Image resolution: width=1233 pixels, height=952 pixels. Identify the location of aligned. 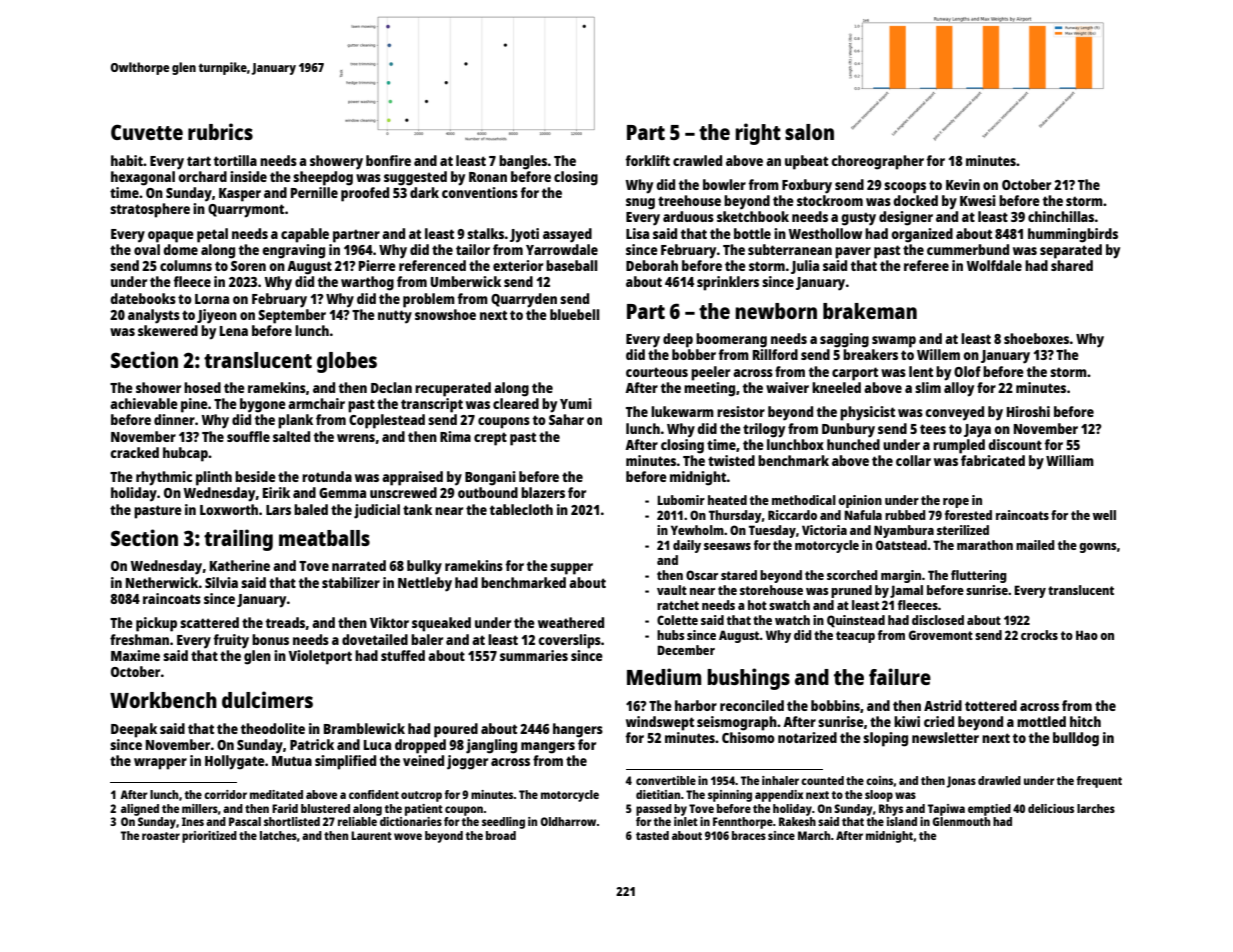
(140, 810).
